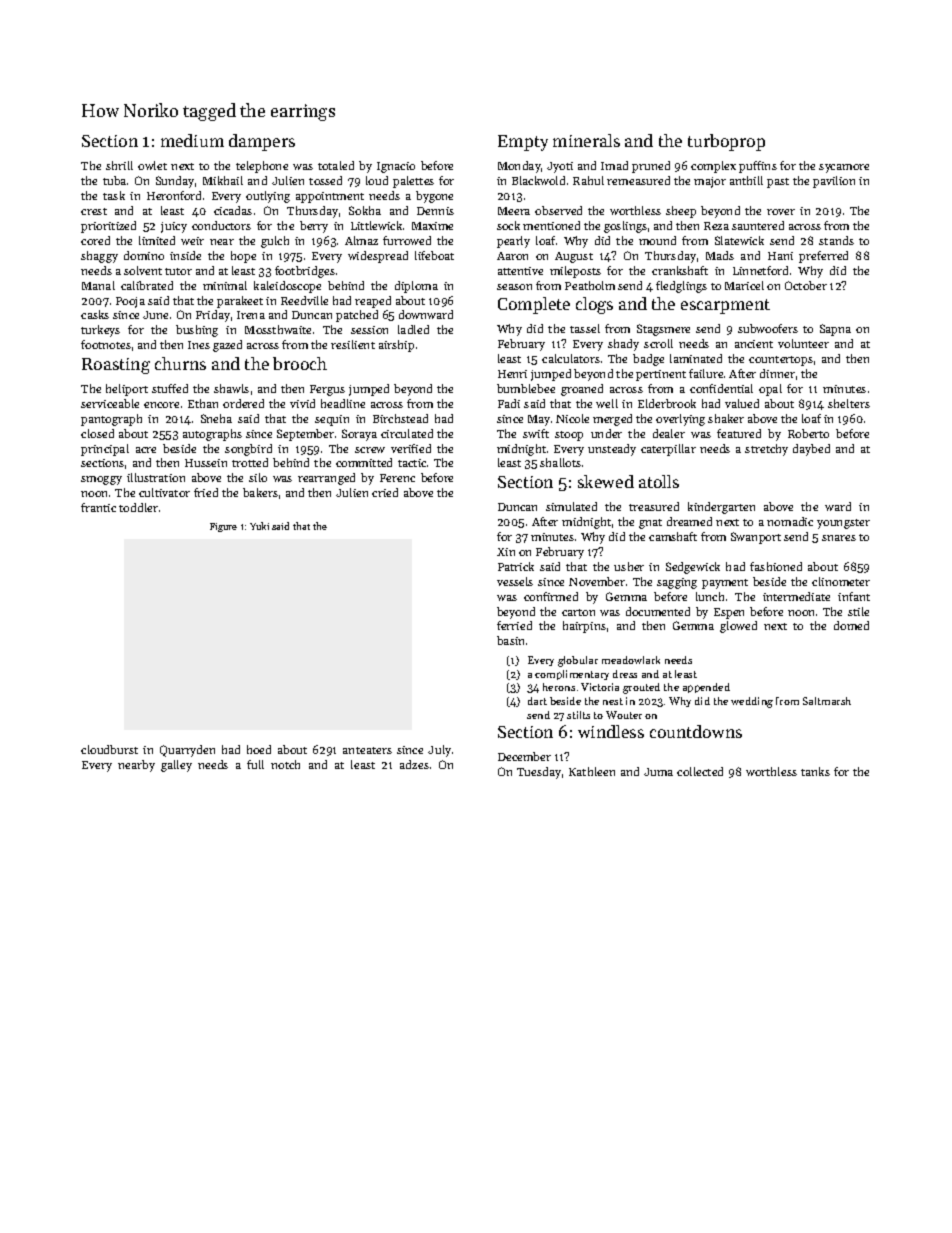  I want to click on minimal, so click(225, 285).
